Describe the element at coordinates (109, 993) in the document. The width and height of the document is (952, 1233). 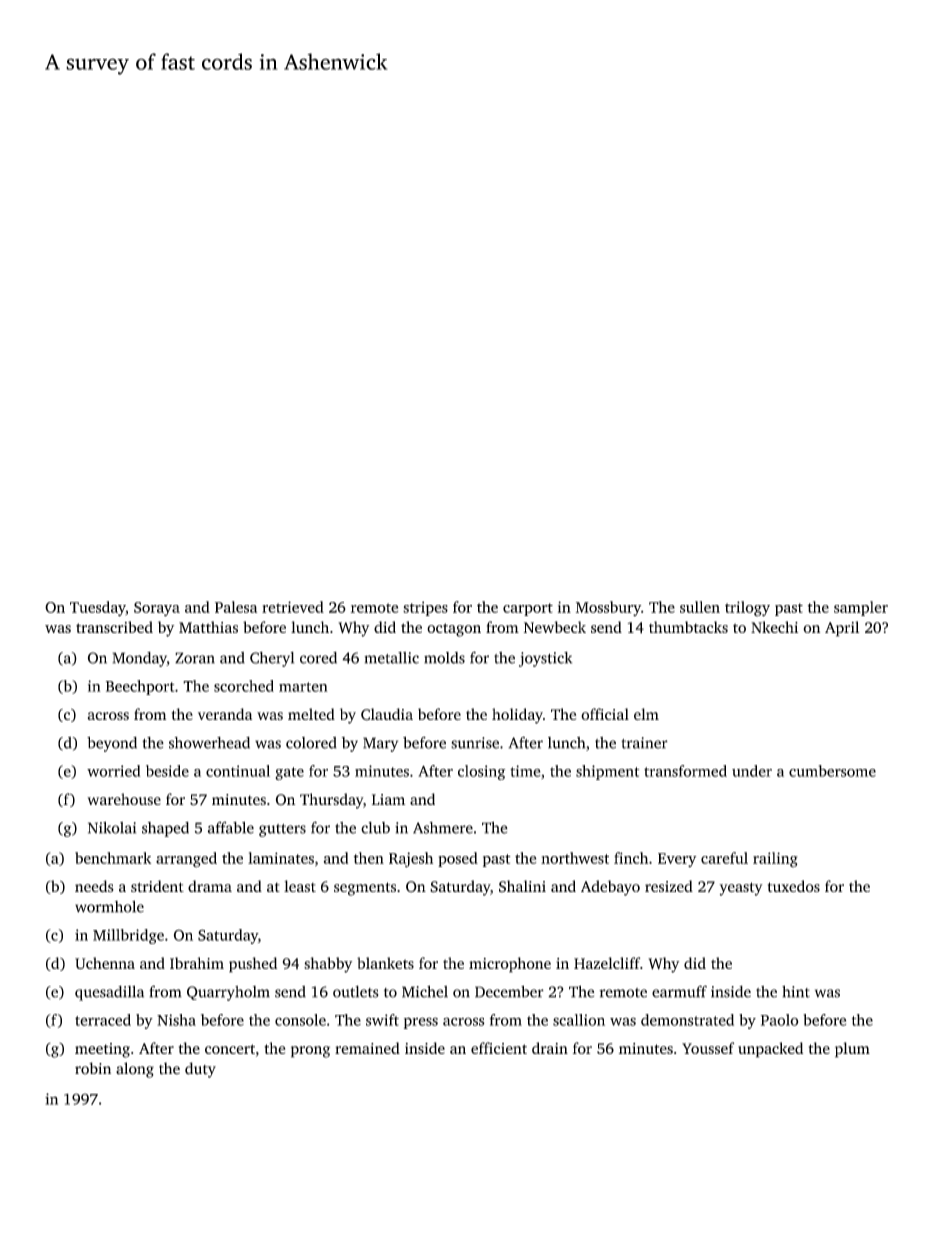
I see `quesadilla` at that location.
